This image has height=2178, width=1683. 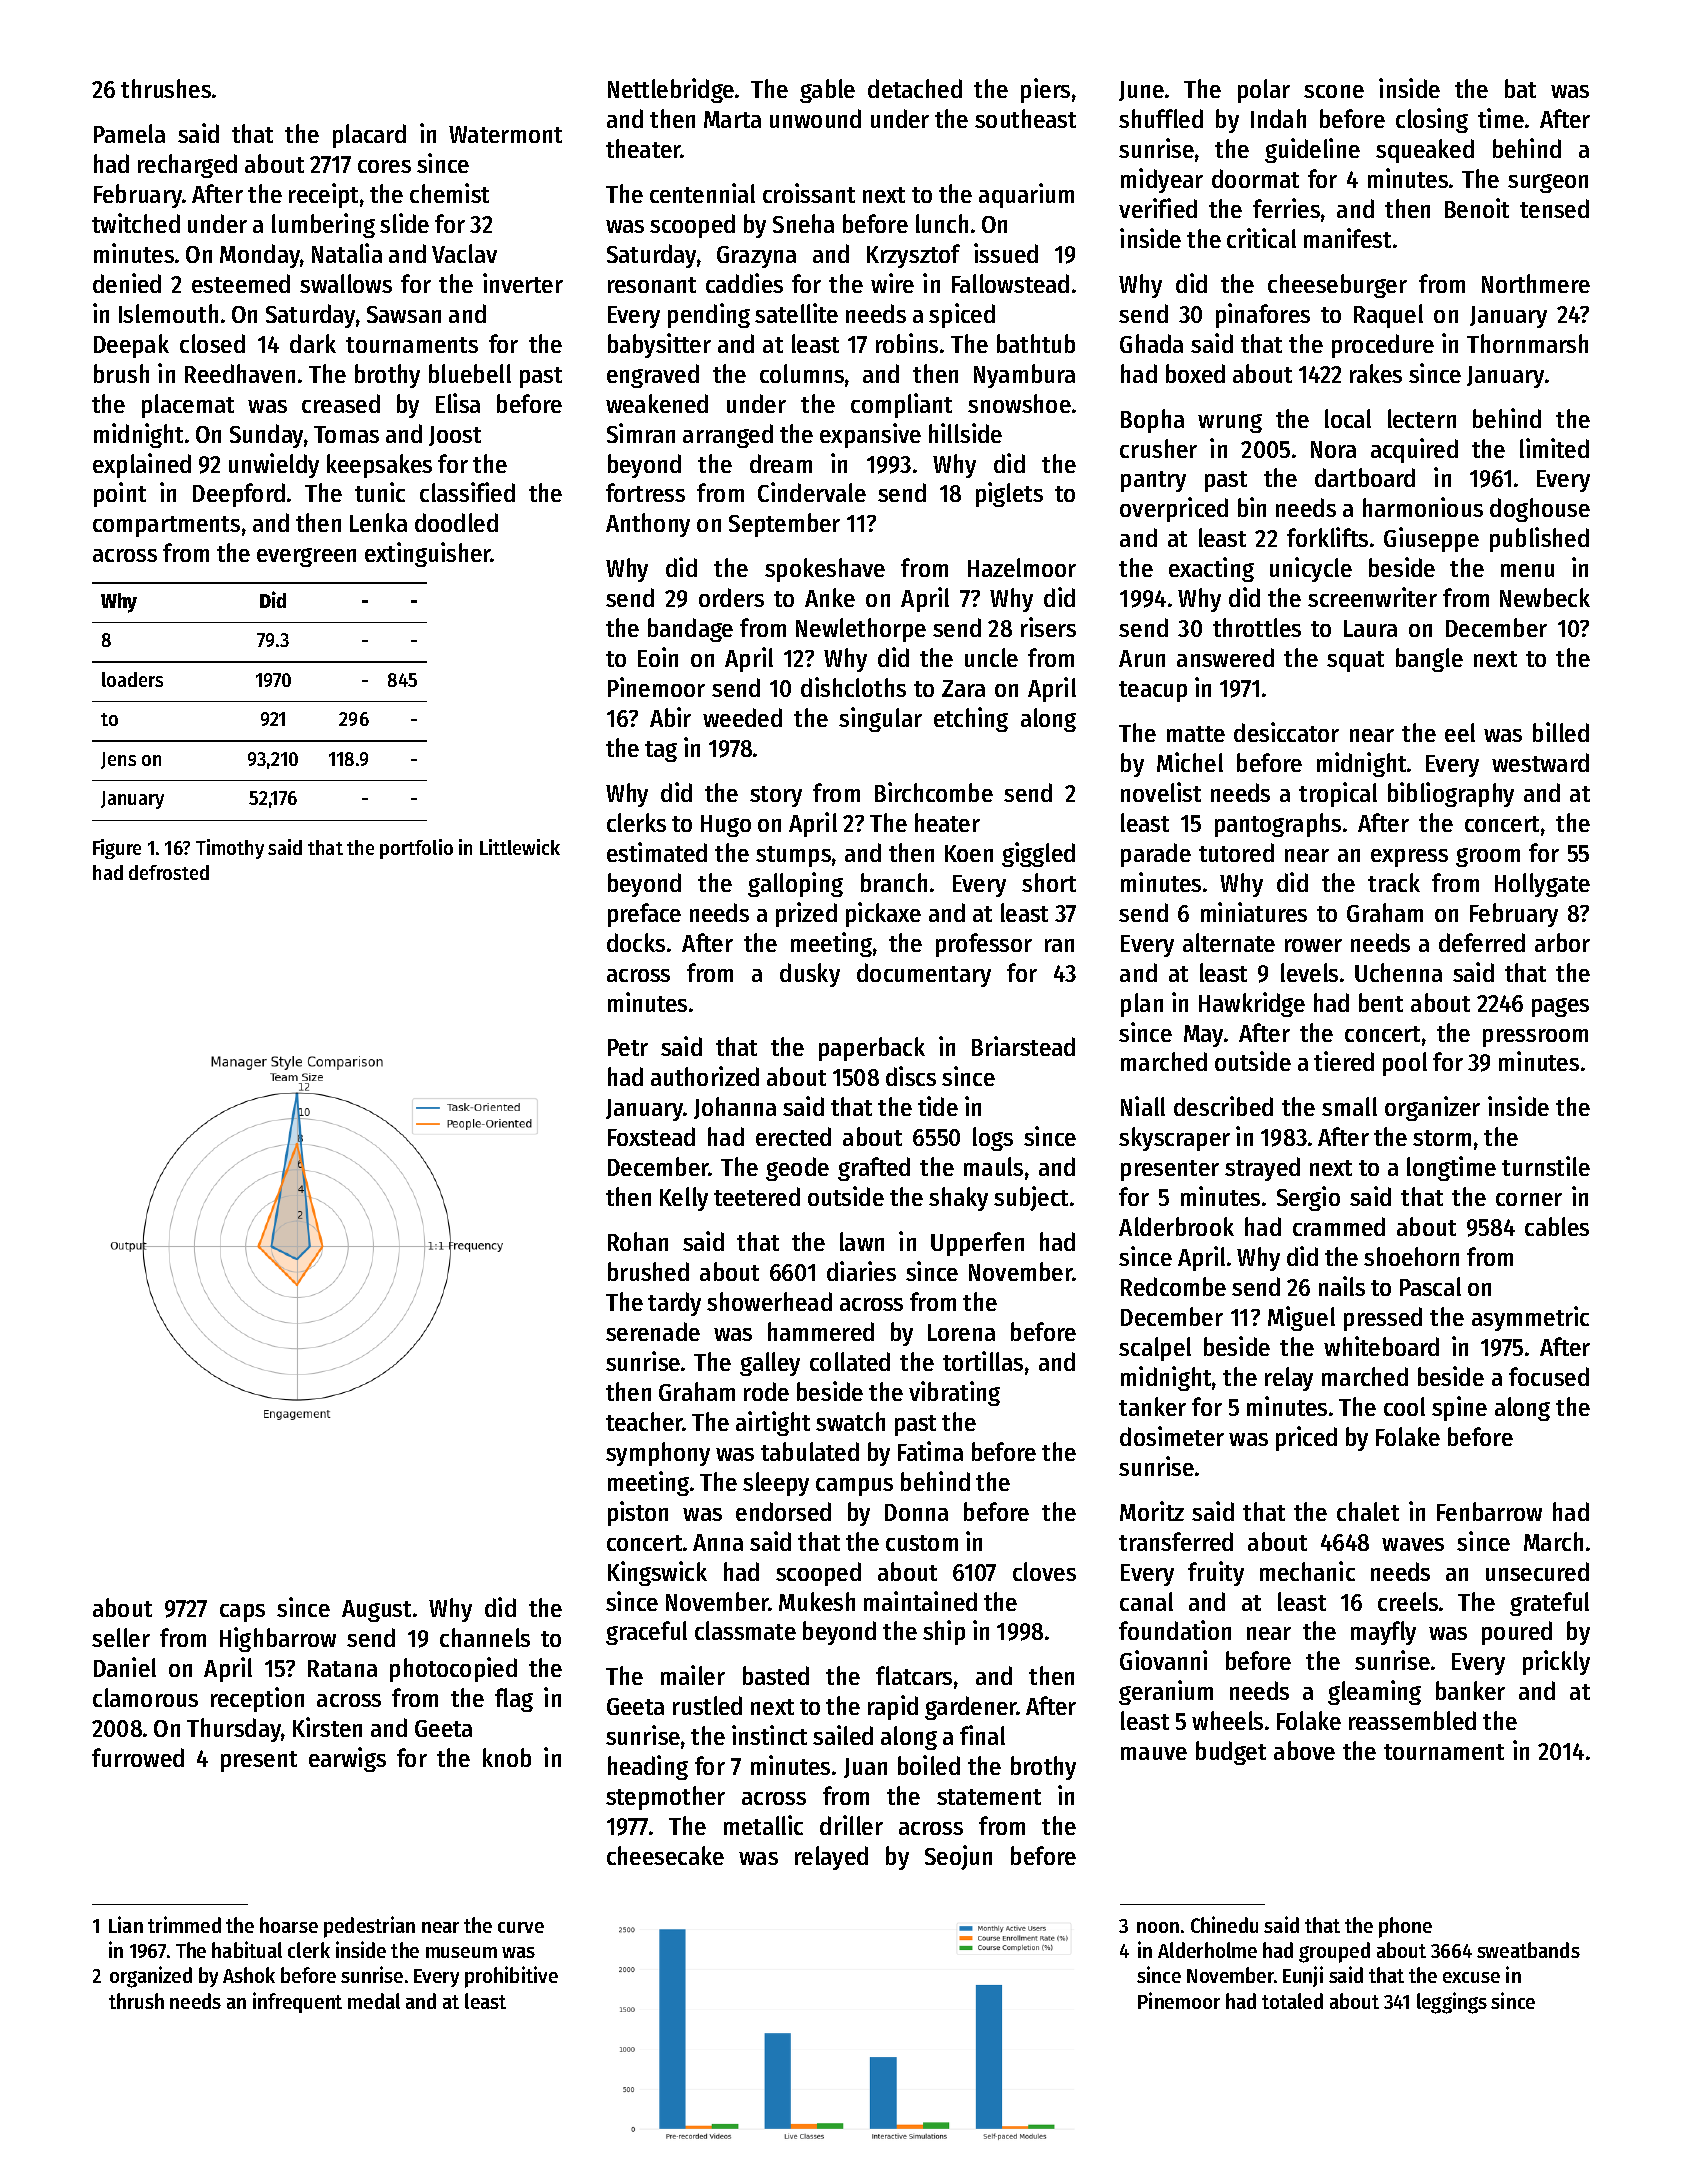 I want to click on leggings, so click(x=1452, y=2003).
